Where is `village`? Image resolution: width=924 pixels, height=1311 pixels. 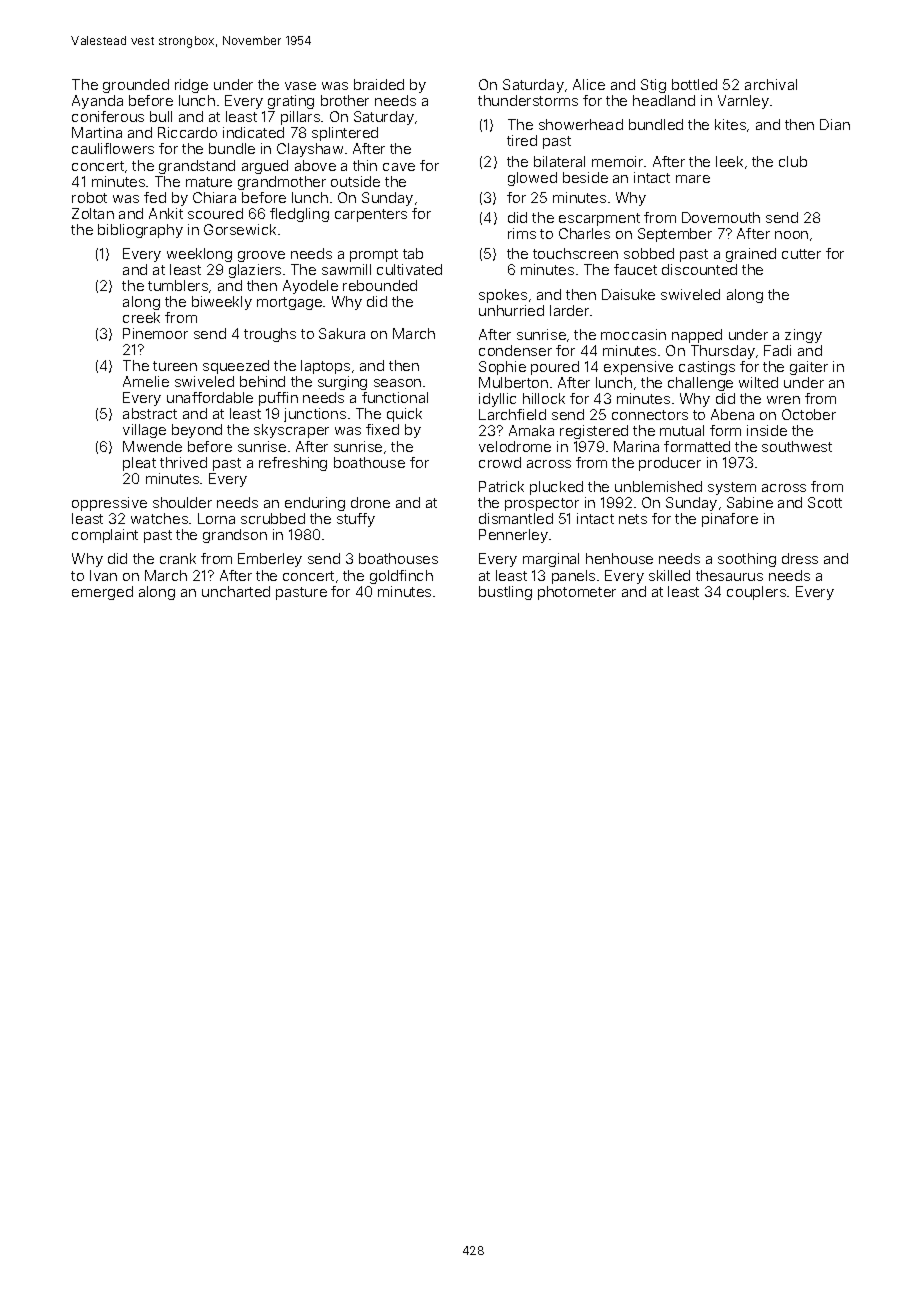 village is located at coordinates (144, 431).
